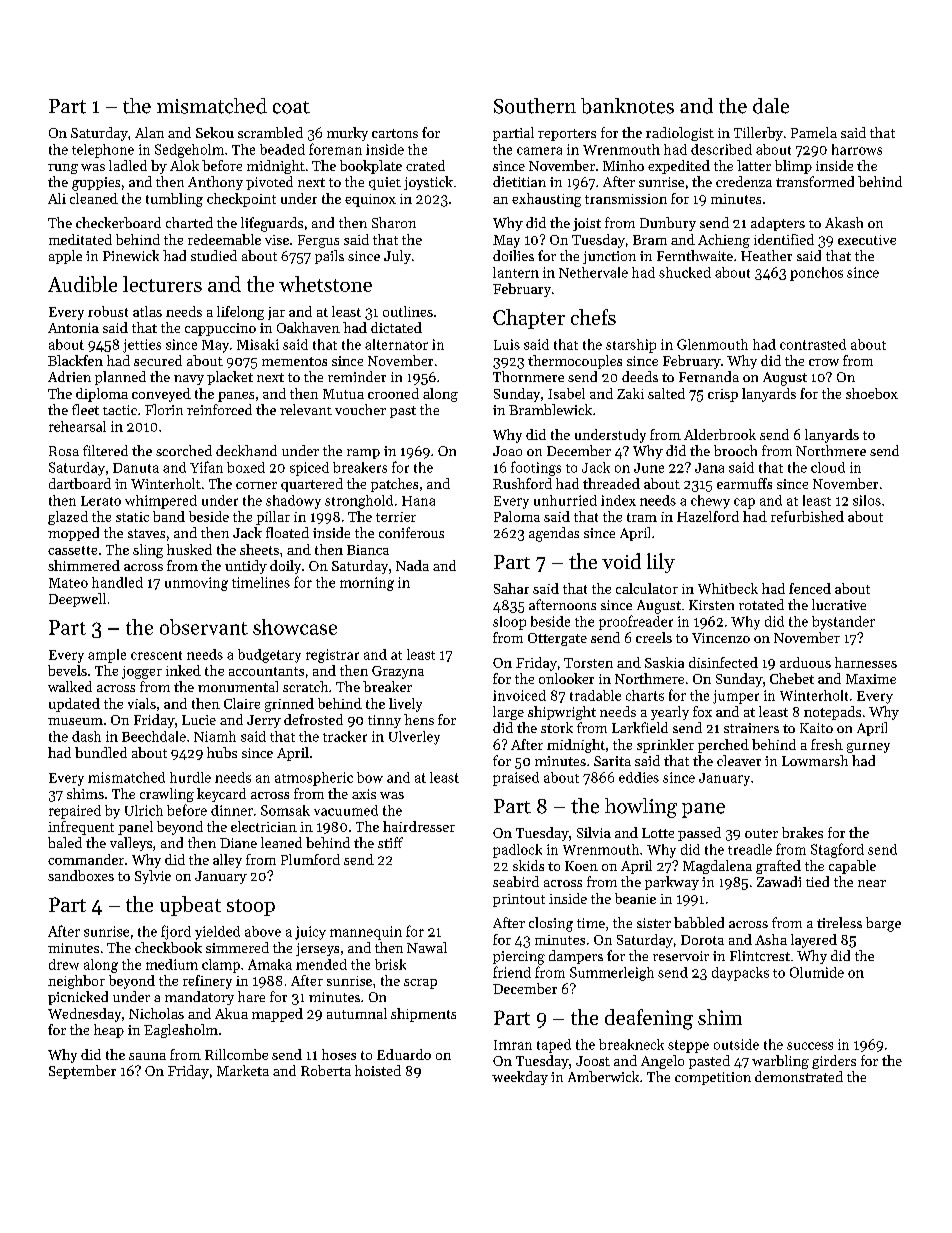 The image size is (952, 1233). I want to click on starship, so click(631, 346).
